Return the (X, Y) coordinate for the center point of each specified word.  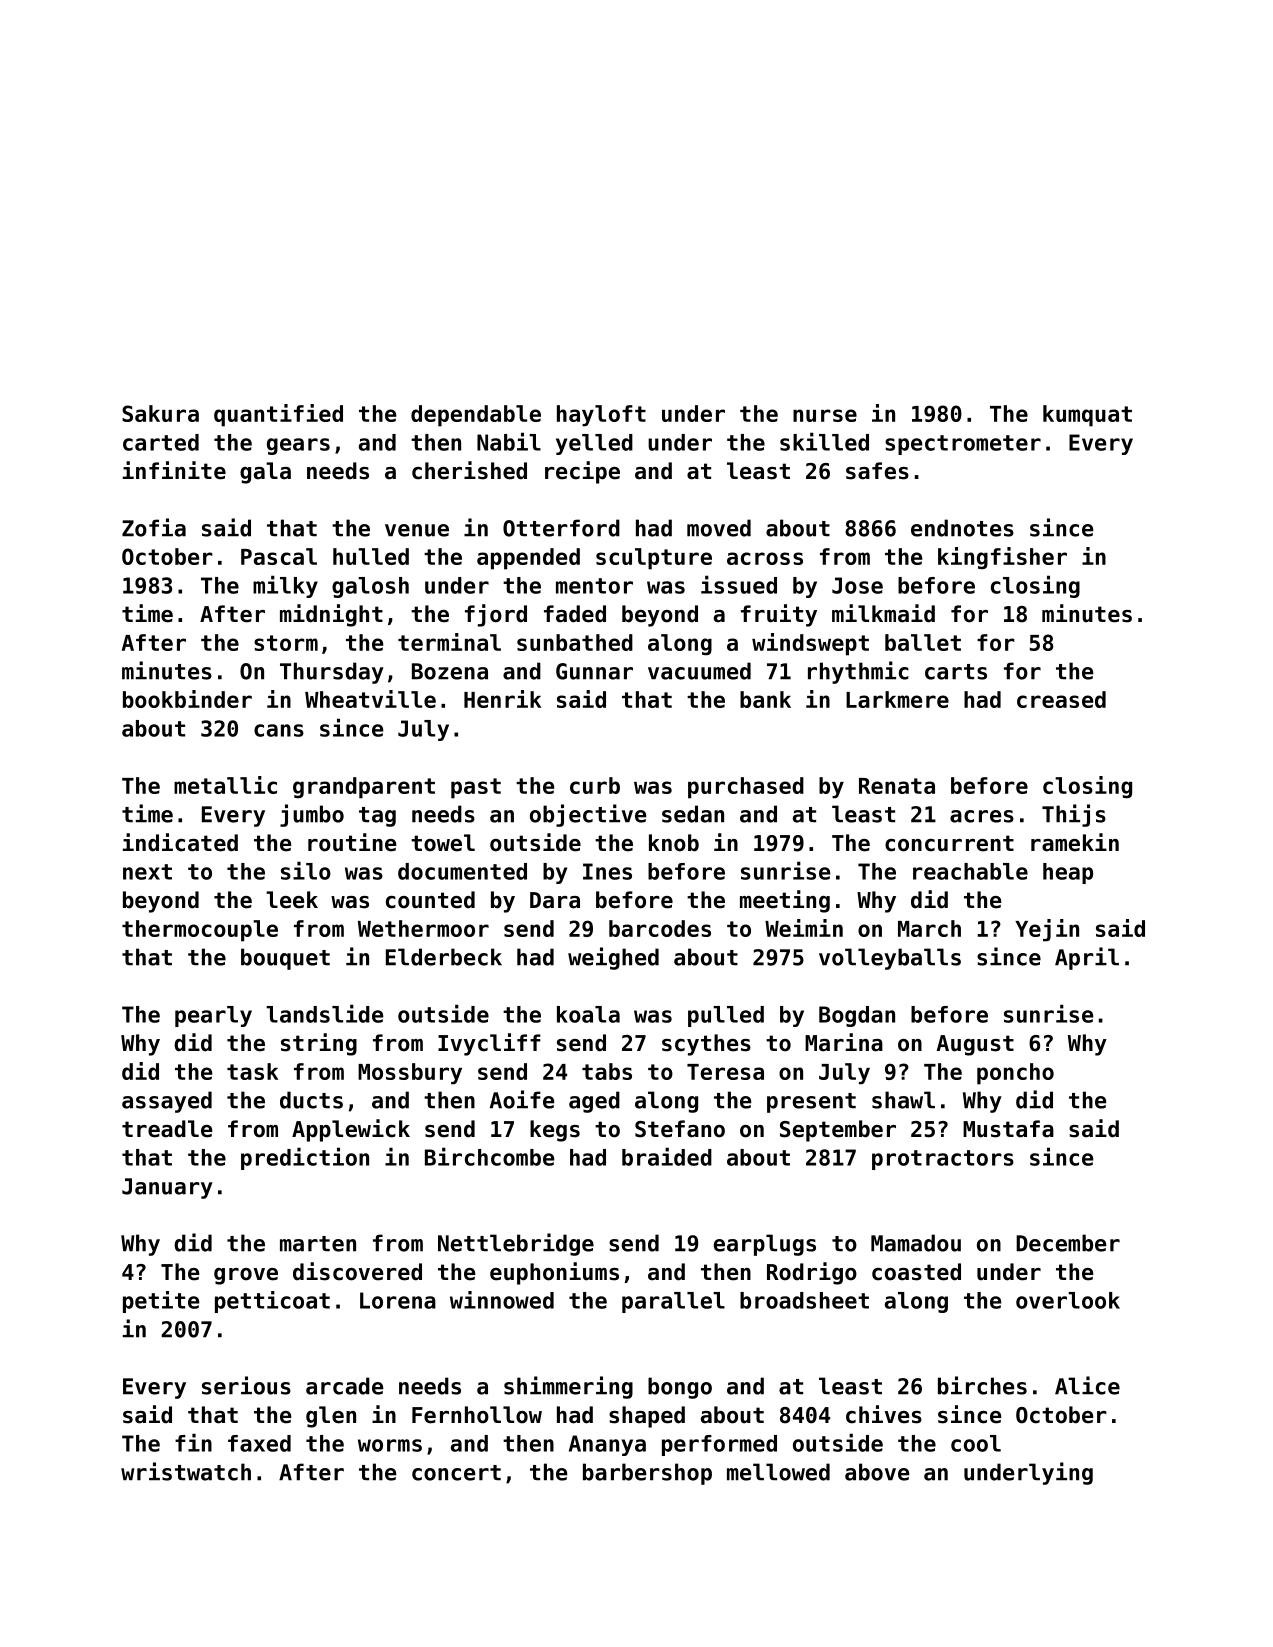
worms (390, 1445)
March (929, 928)
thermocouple (200, 931)
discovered (357, 1271)
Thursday (332, 673)
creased (1061, 699)
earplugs (765, 1245)
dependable (476, 416)
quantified (278, 415)
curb (595, 785)
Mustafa (1008, 1129)
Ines (607, 871)
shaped (647, 1417)
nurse (825, 415)
